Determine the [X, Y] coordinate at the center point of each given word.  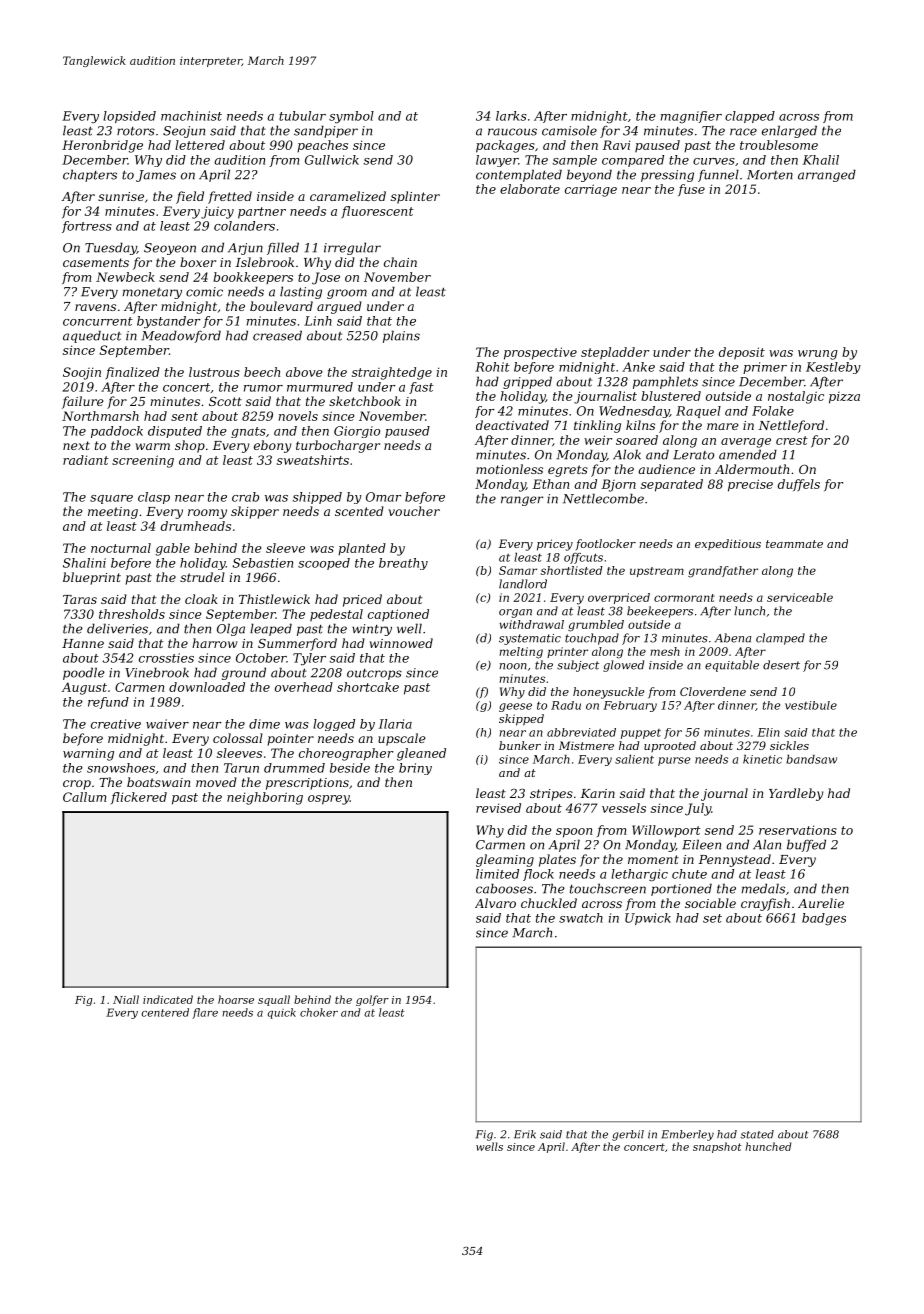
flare [205, 1013]
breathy [403, 564]
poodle [84, 673]
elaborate [530, 189]
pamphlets [665, 382]
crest [792, 440]
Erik [525, 1134]
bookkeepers [253, 278]
